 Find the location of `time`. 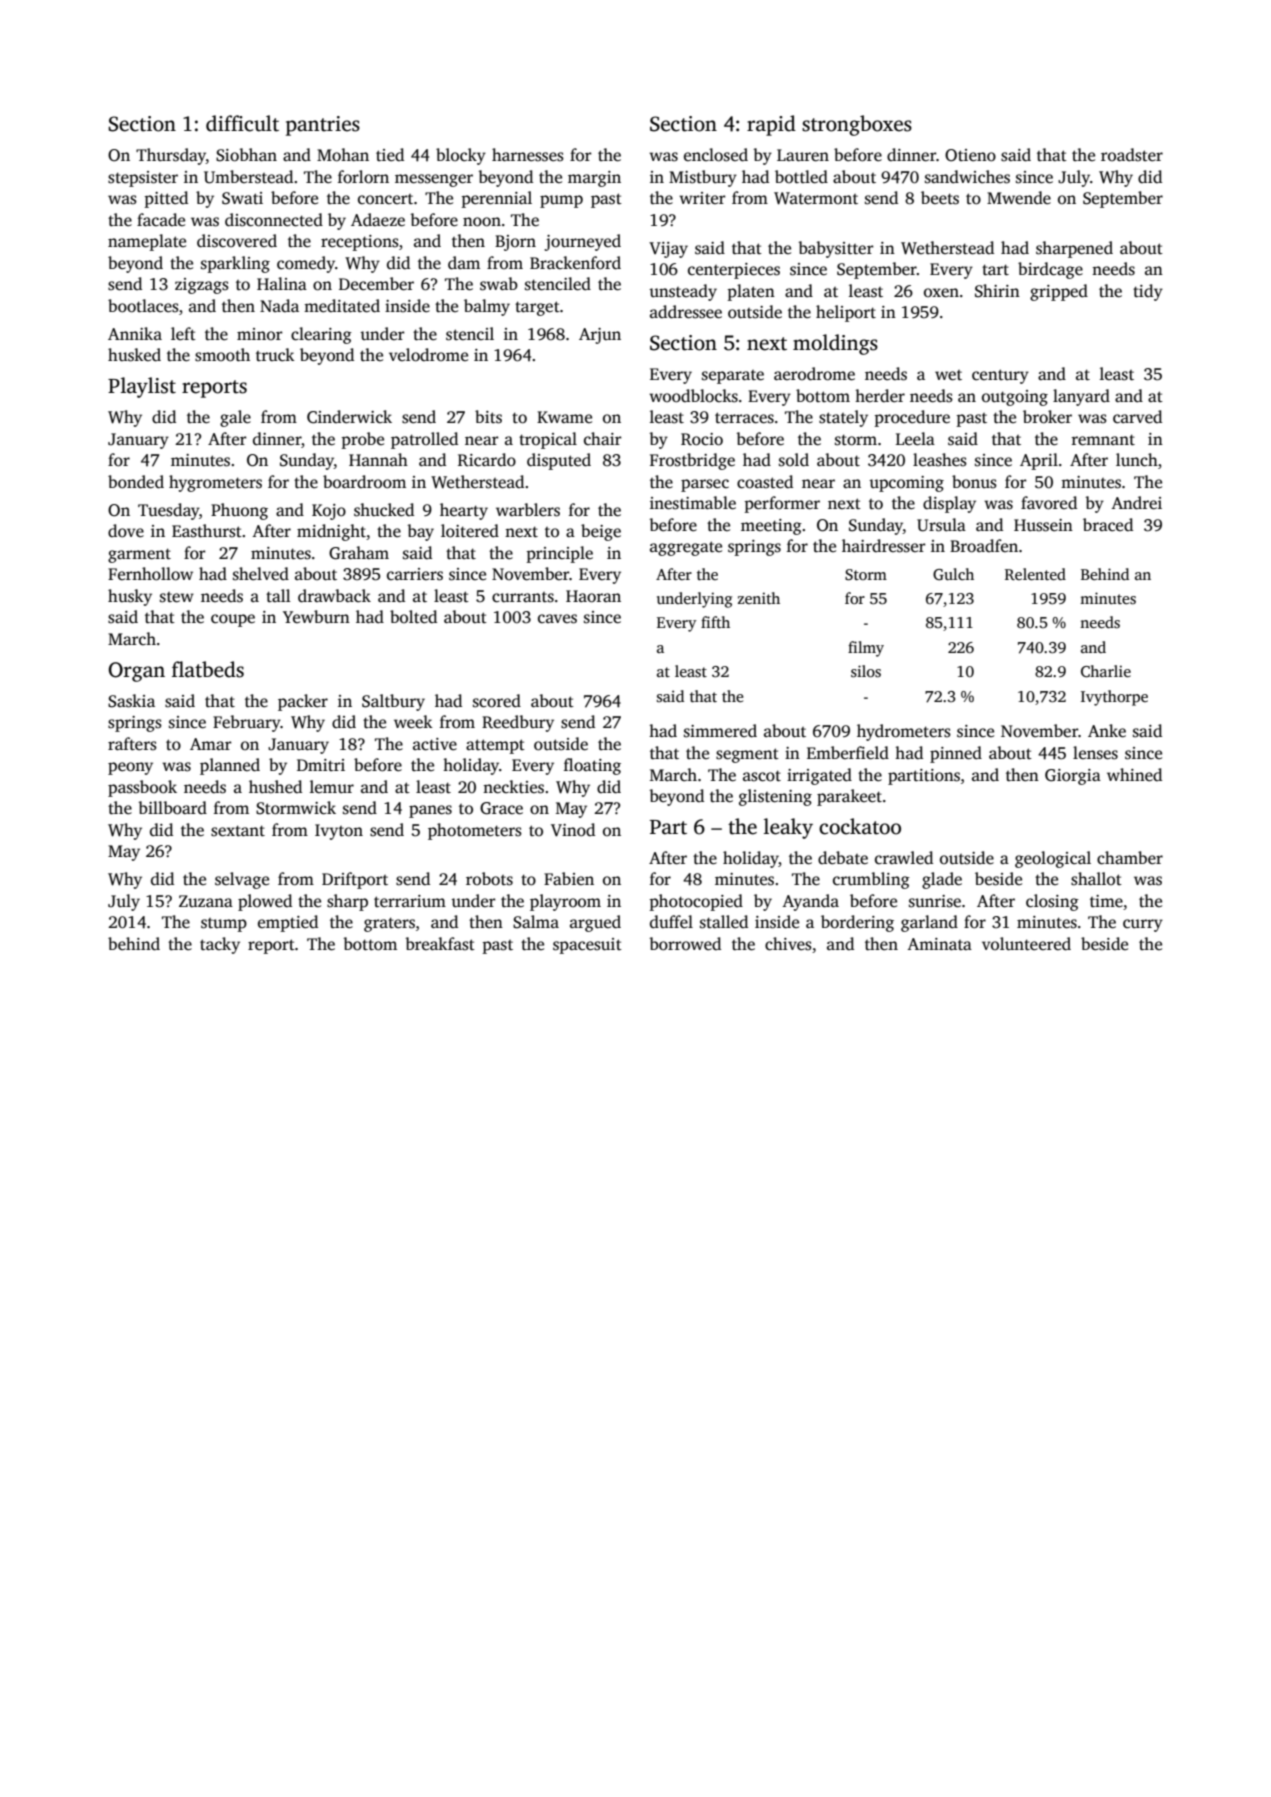

time is located at coordinates (1106, 901).
